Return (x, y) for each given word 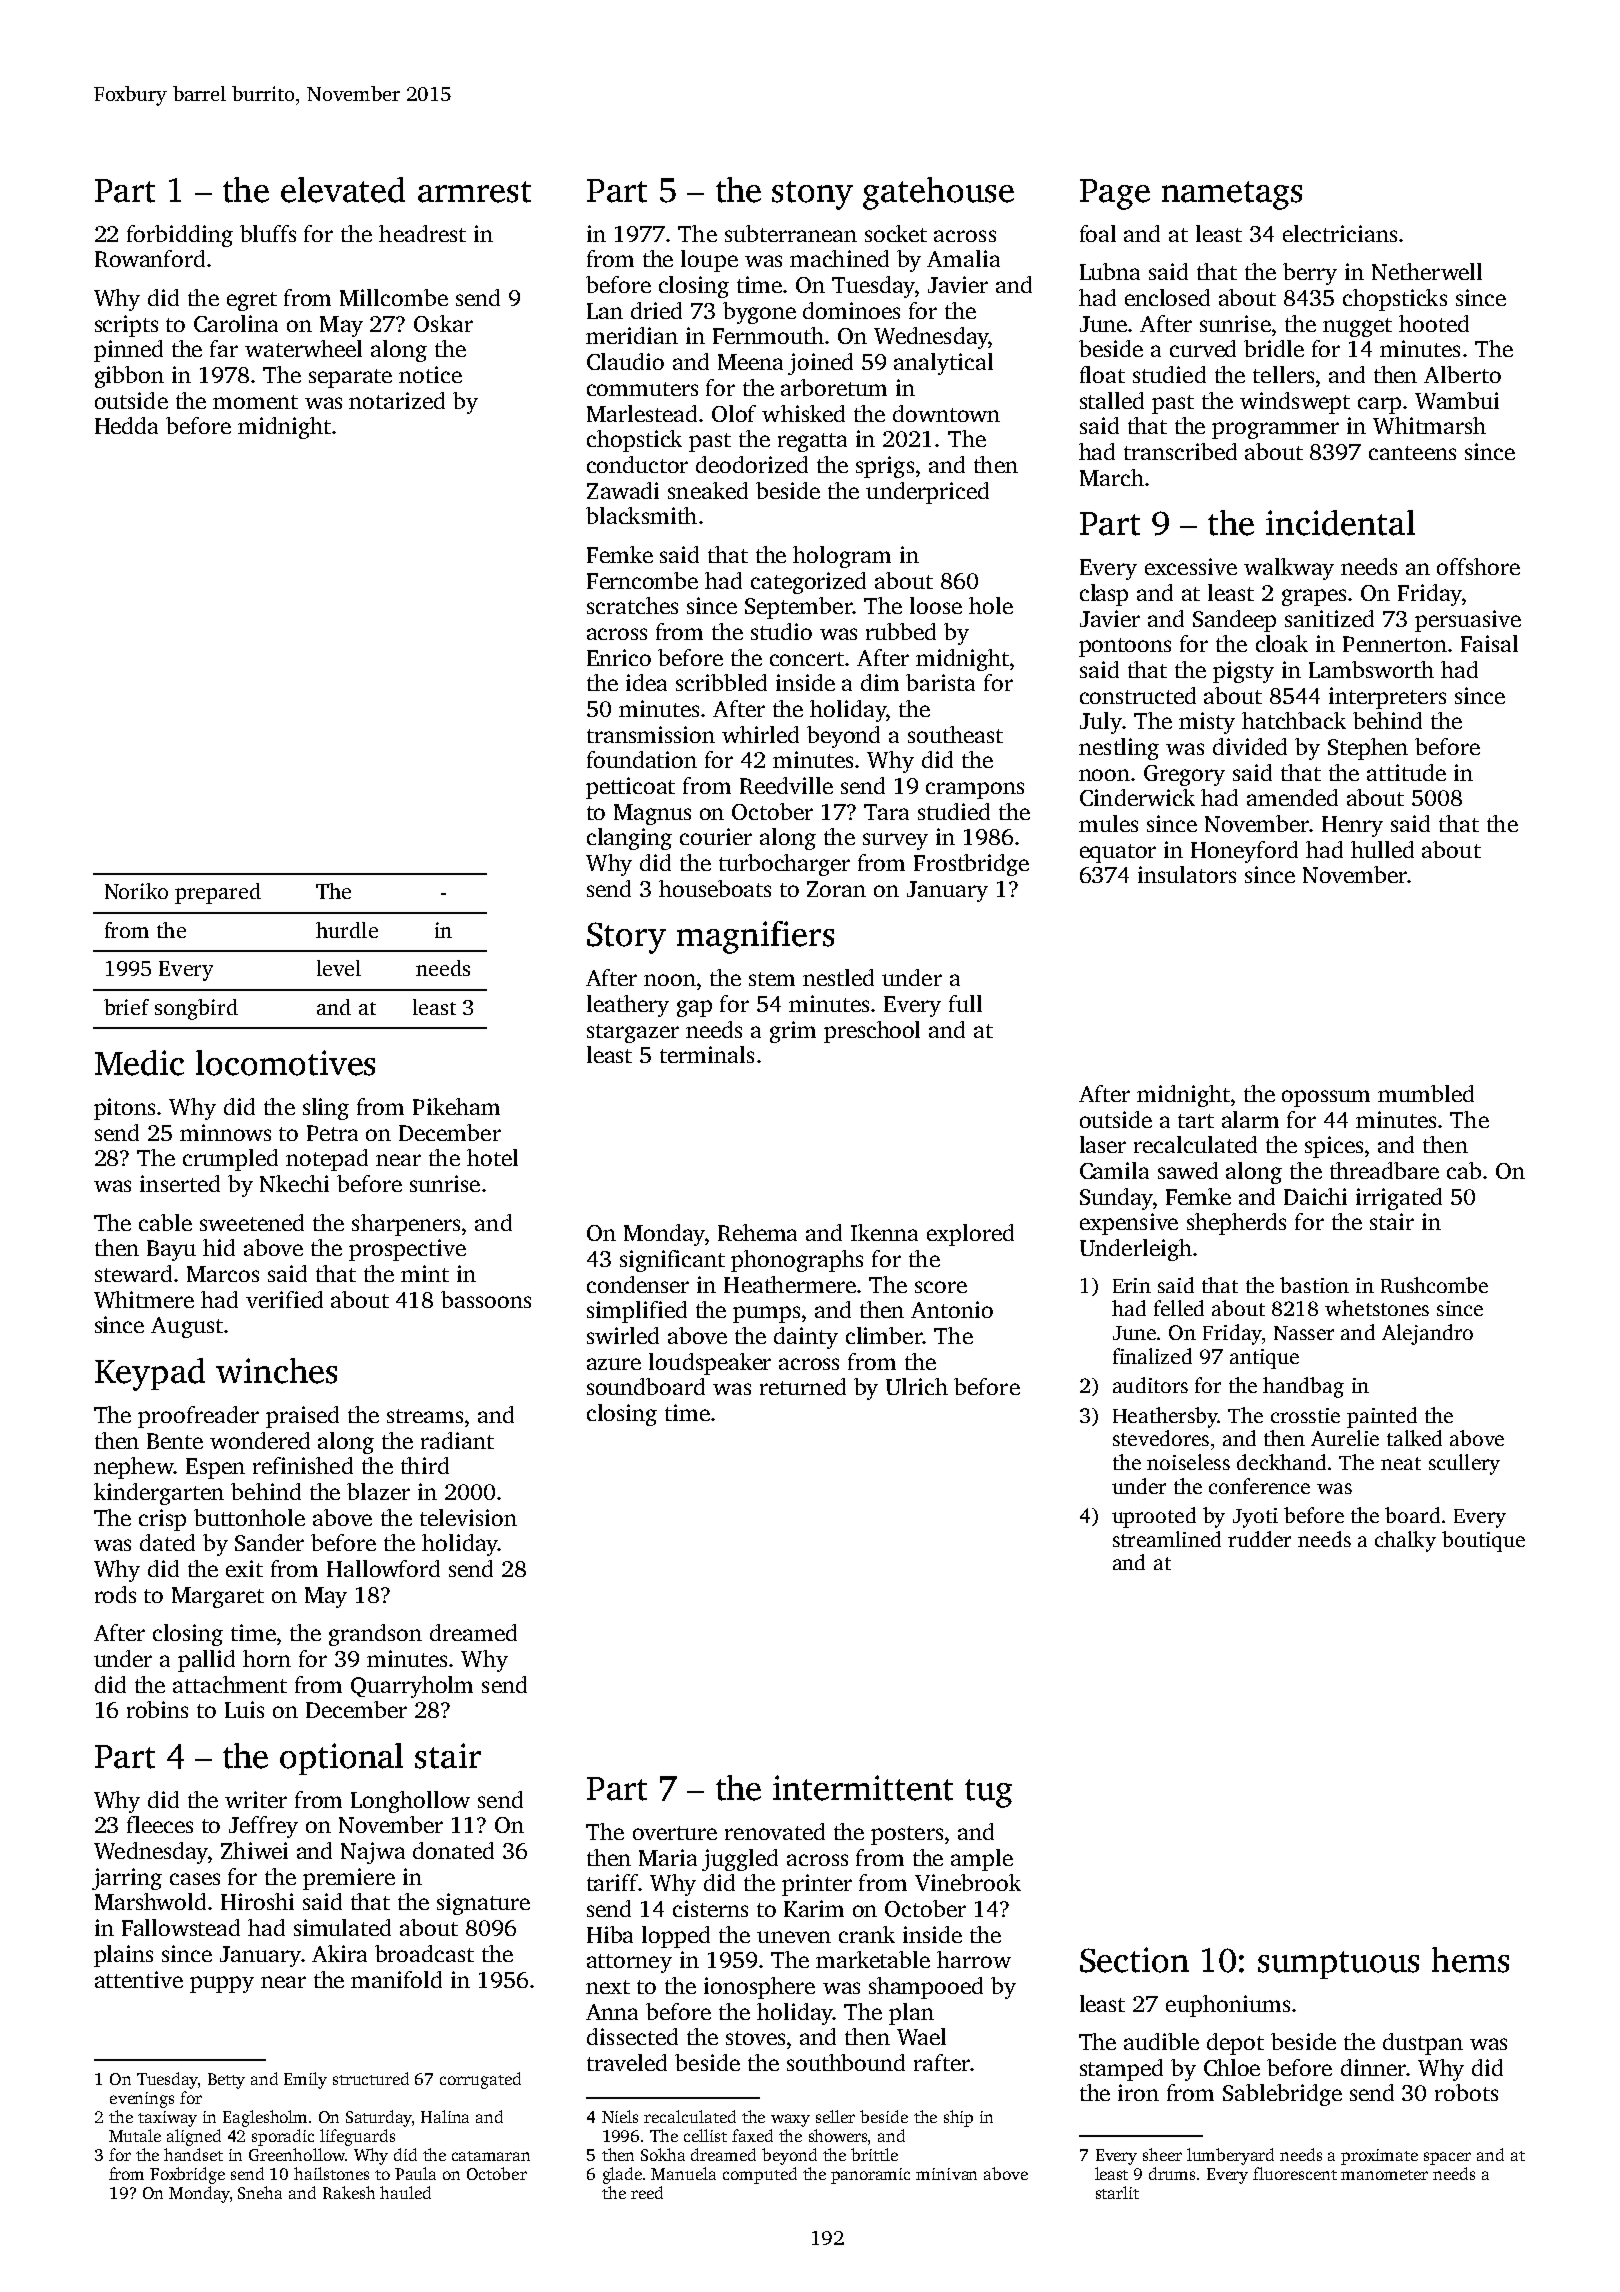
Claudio (625, 361)
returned (803, 1386)
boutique (1483, 1541)
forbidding (180, 236)
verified (284, 1299)
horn (267, 1658)
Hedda (126, 425)
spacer (1447, 2158)
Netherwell (1427, 271)
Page (1115, 194)
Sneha (260, 2192)
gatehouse (938, 193)
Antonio (952, 1309)
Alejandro (1427, 1334)
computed (760, 2175)
